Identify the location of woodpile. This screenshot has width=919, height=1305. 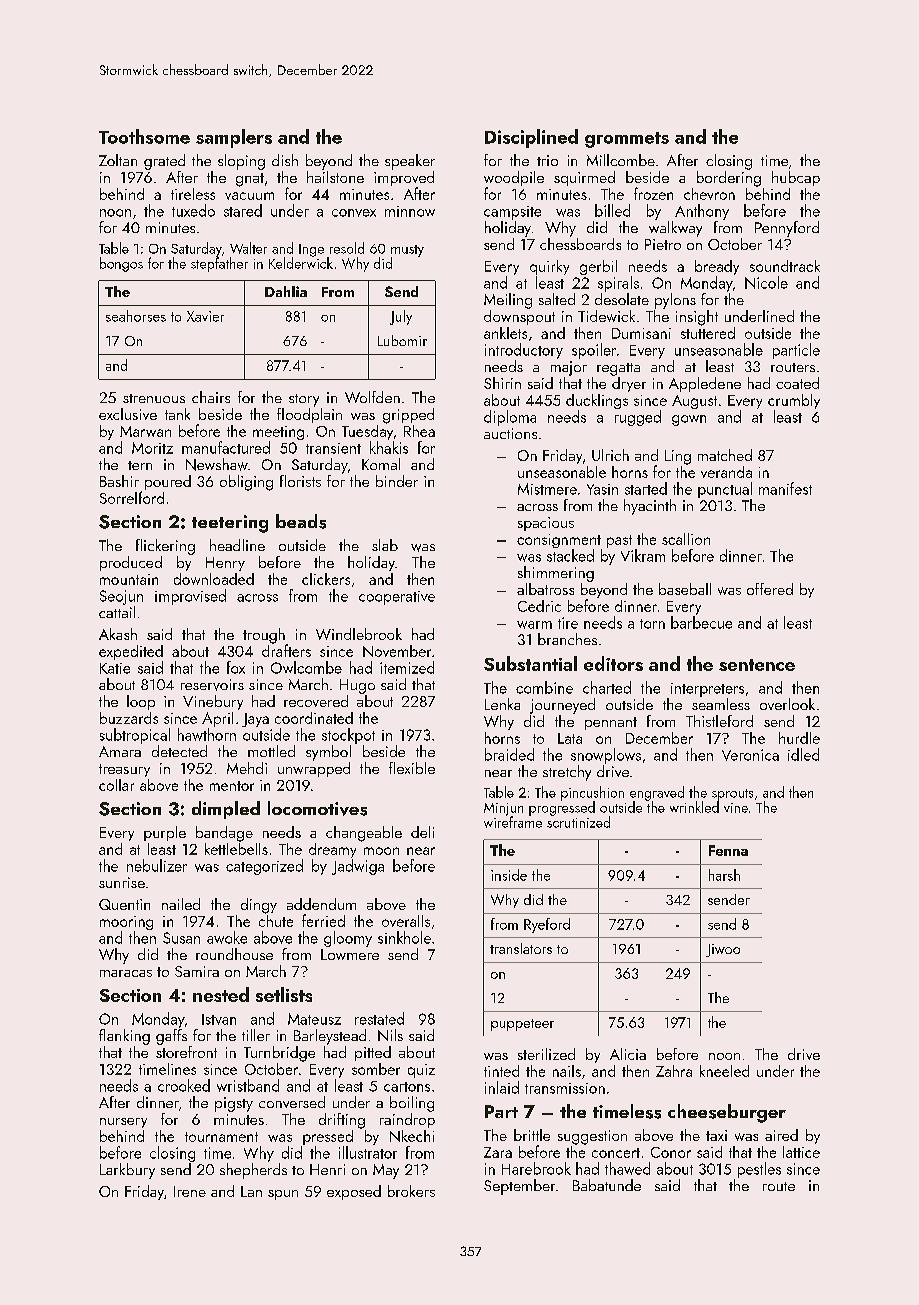
(514, 178).
